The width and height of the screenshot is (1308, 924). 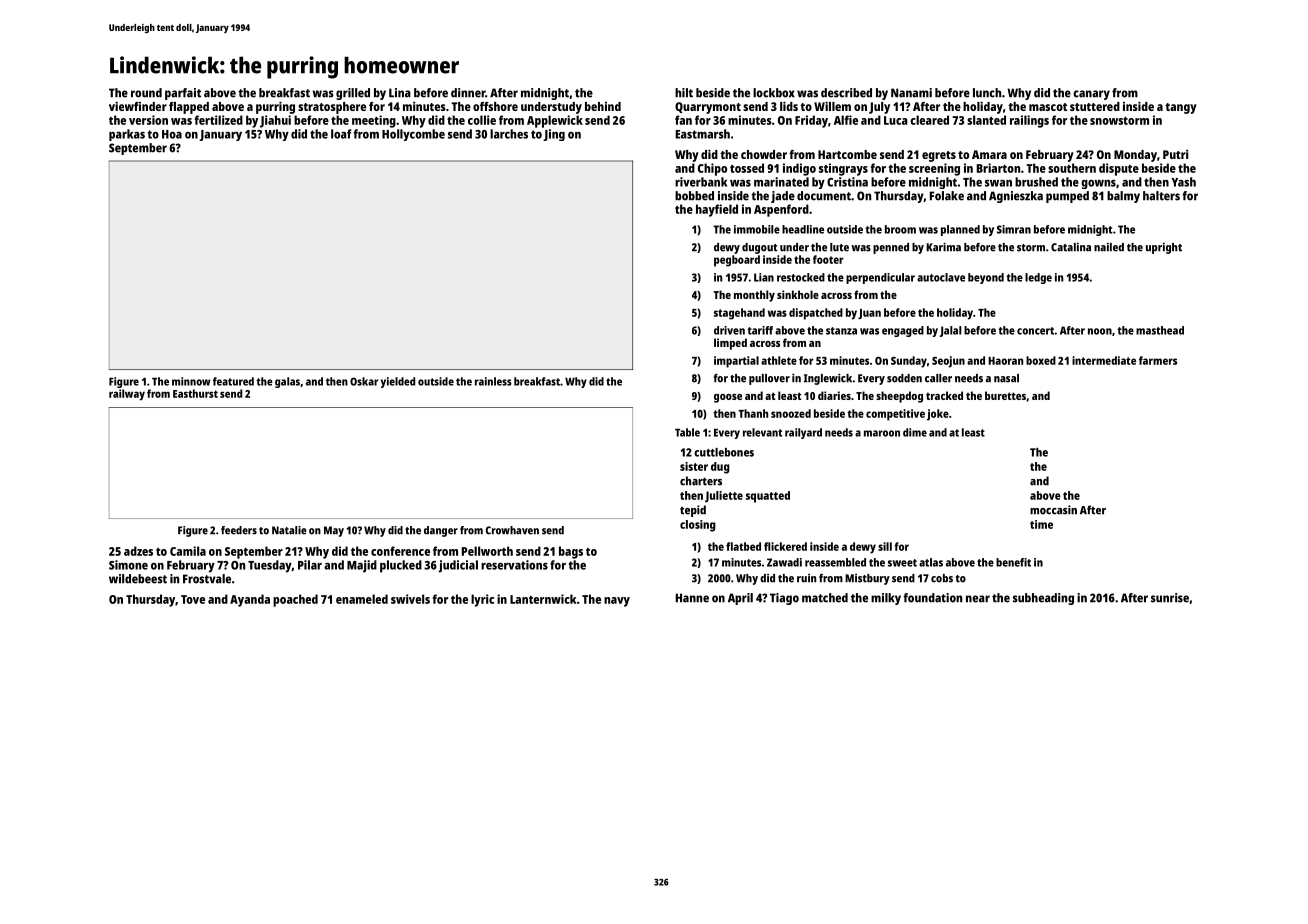 I want to click on railway, so click(x=127, y=395).
